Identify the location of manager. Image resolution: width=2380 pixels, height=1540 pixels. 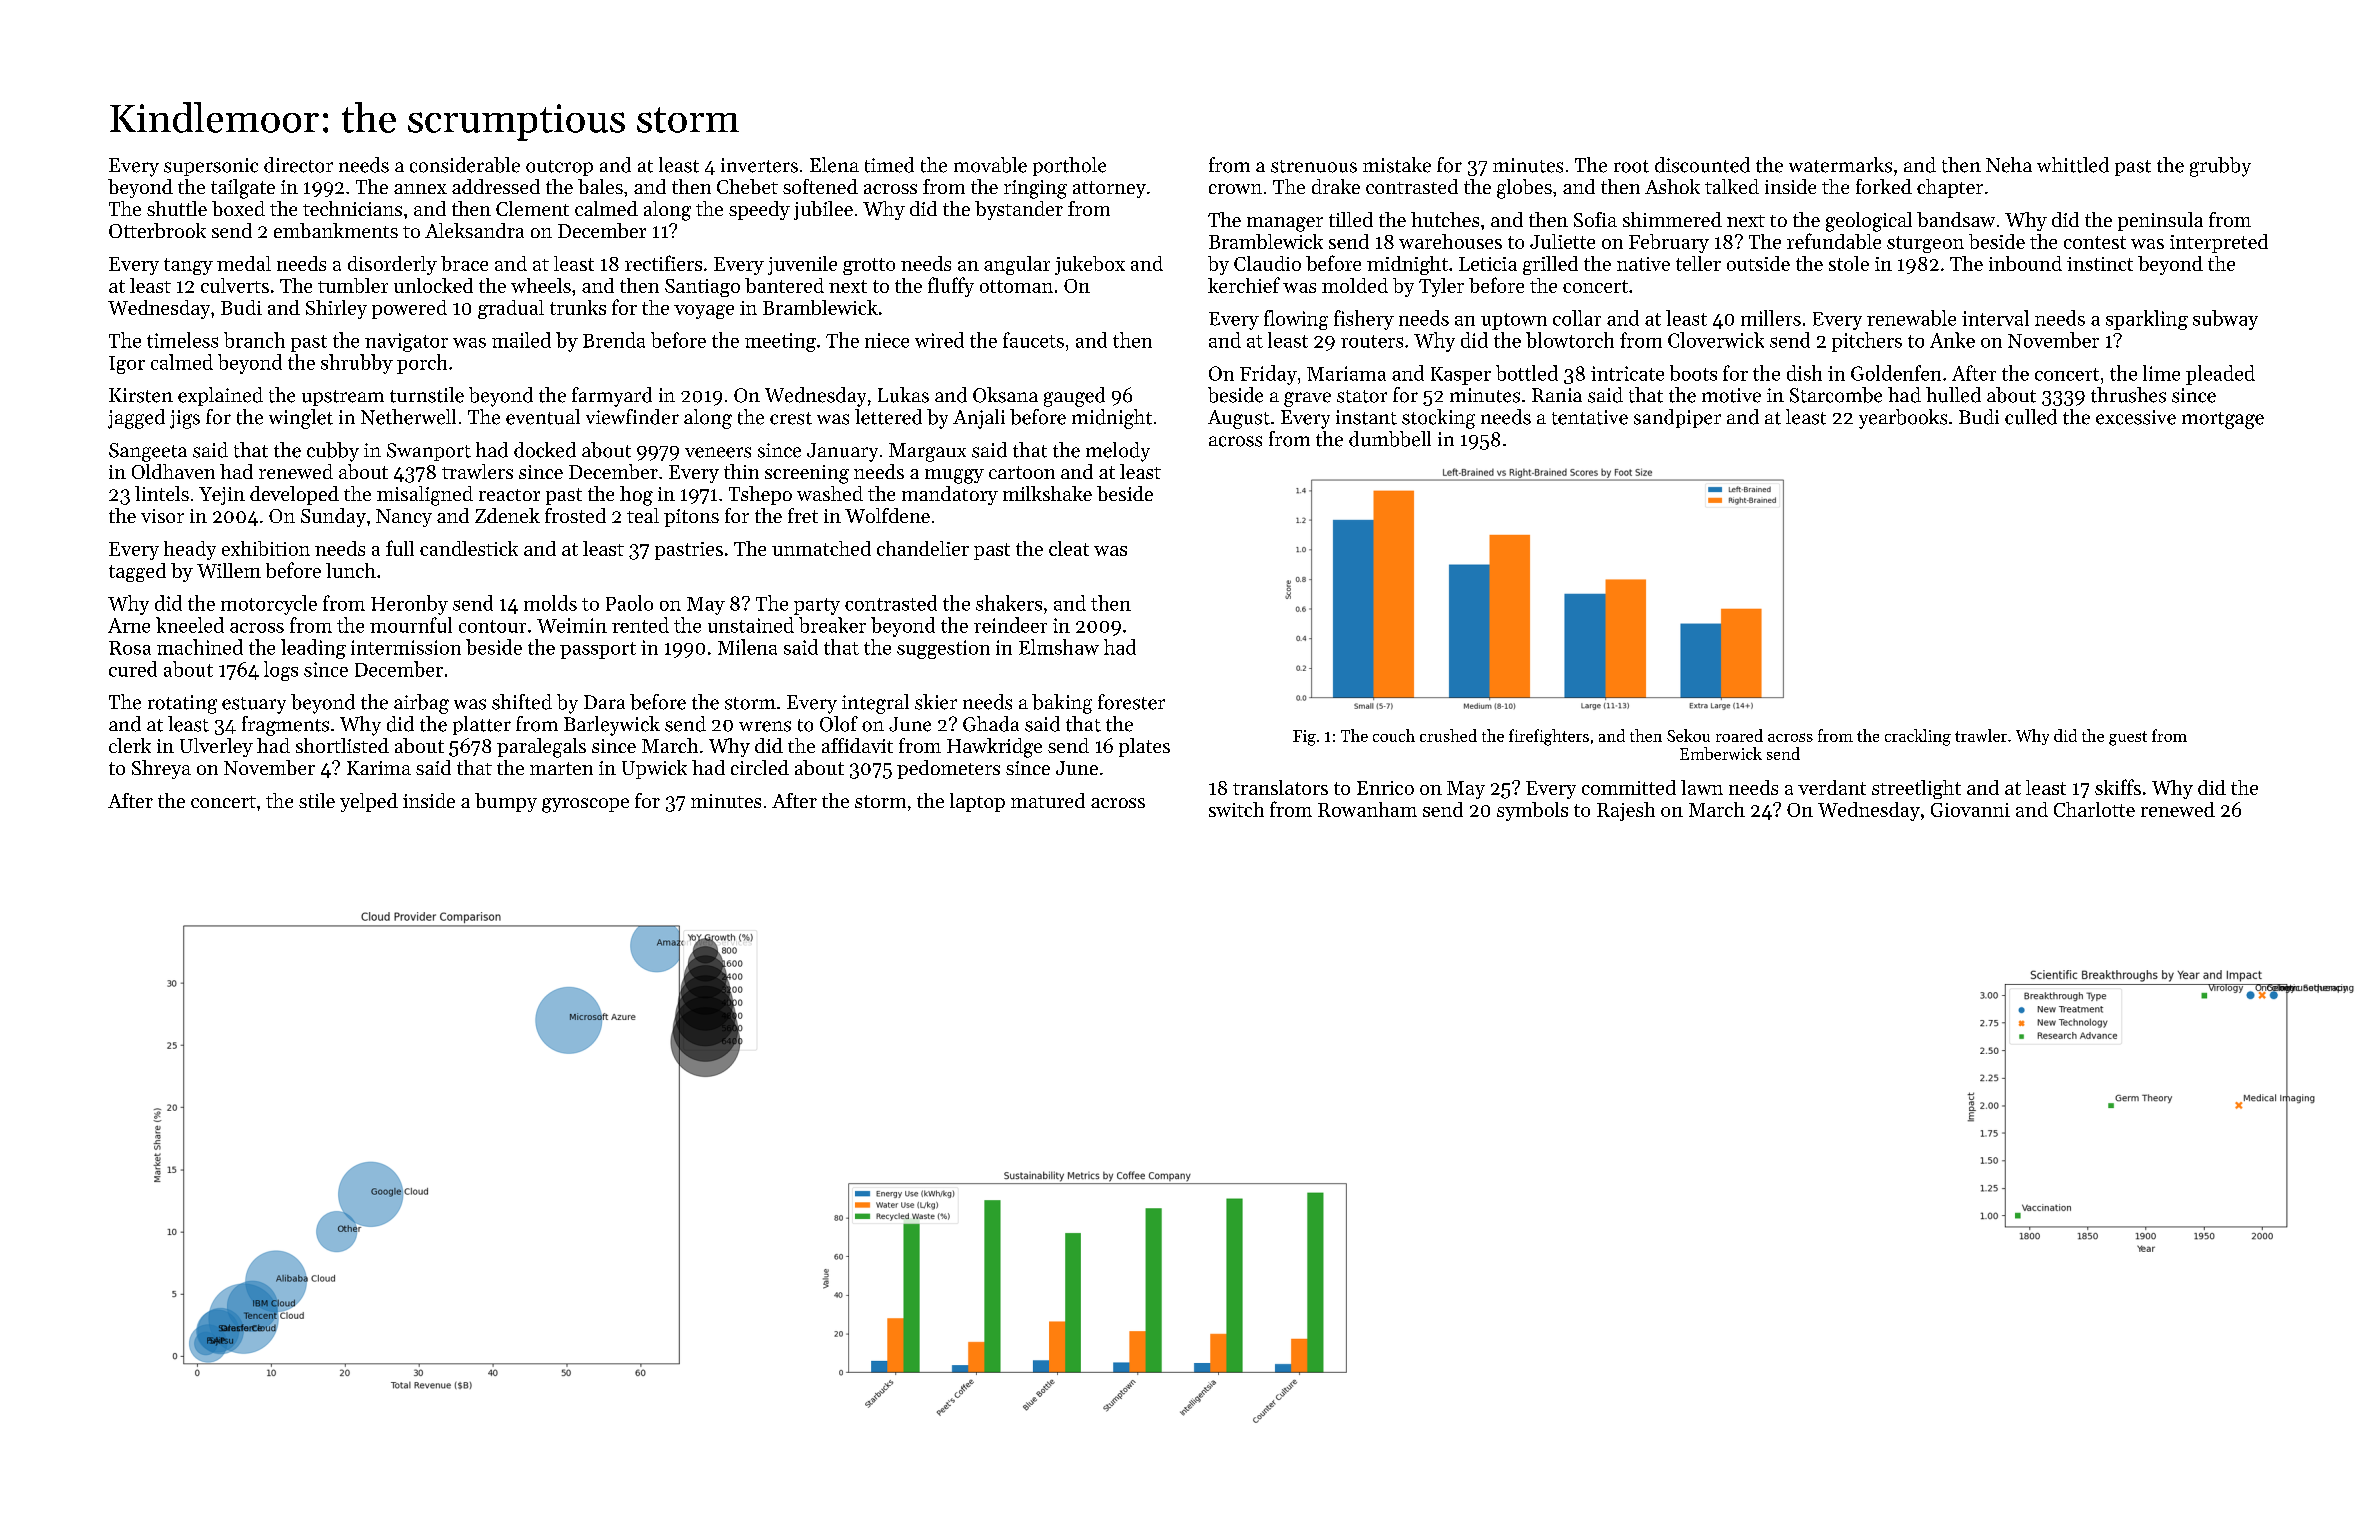
(1285, 224).
